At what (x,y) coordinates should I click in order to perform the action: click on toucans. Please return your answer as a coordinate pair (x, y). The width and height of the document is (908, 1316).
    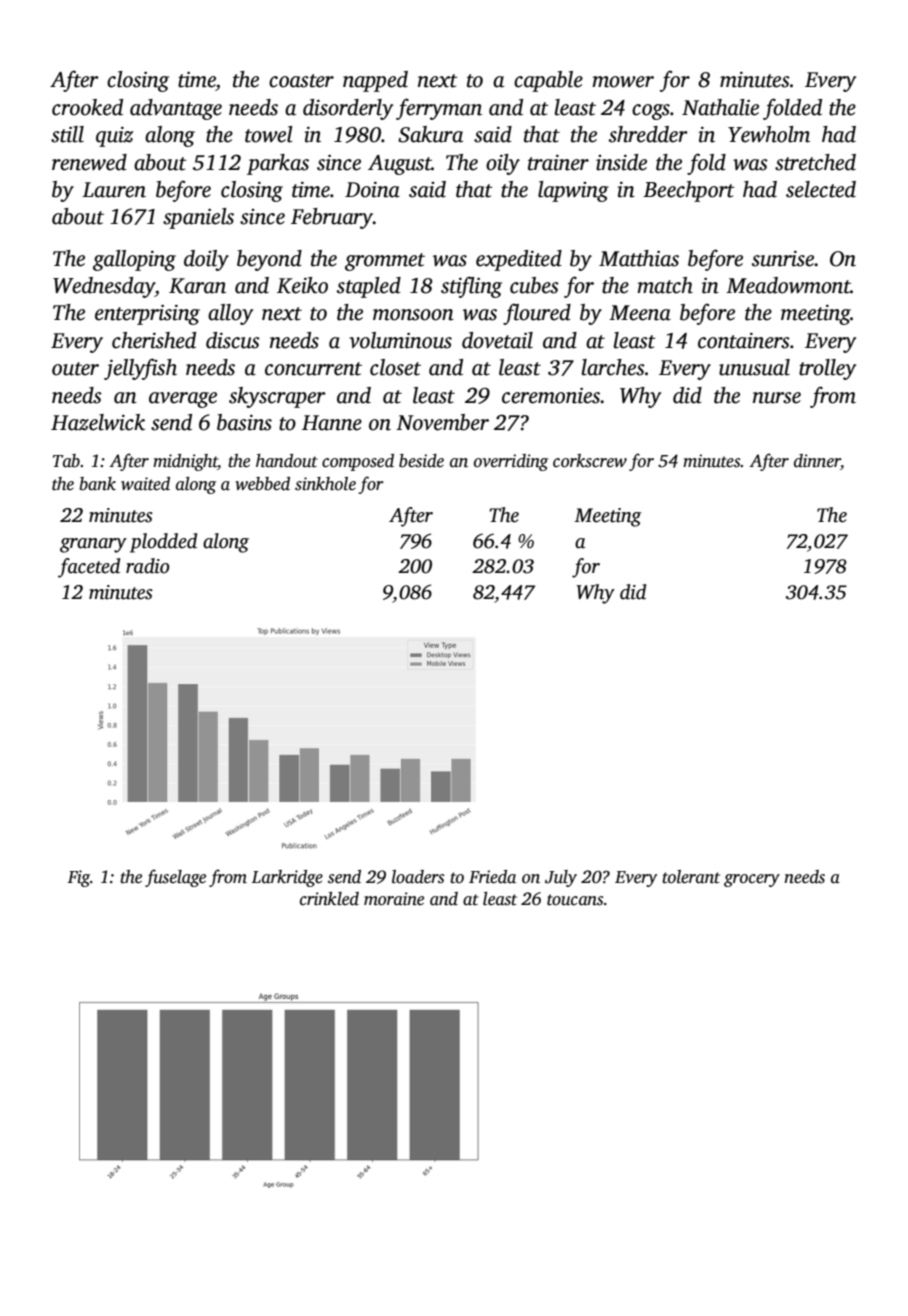
    Looking at the image, I should click on (575, 900).
